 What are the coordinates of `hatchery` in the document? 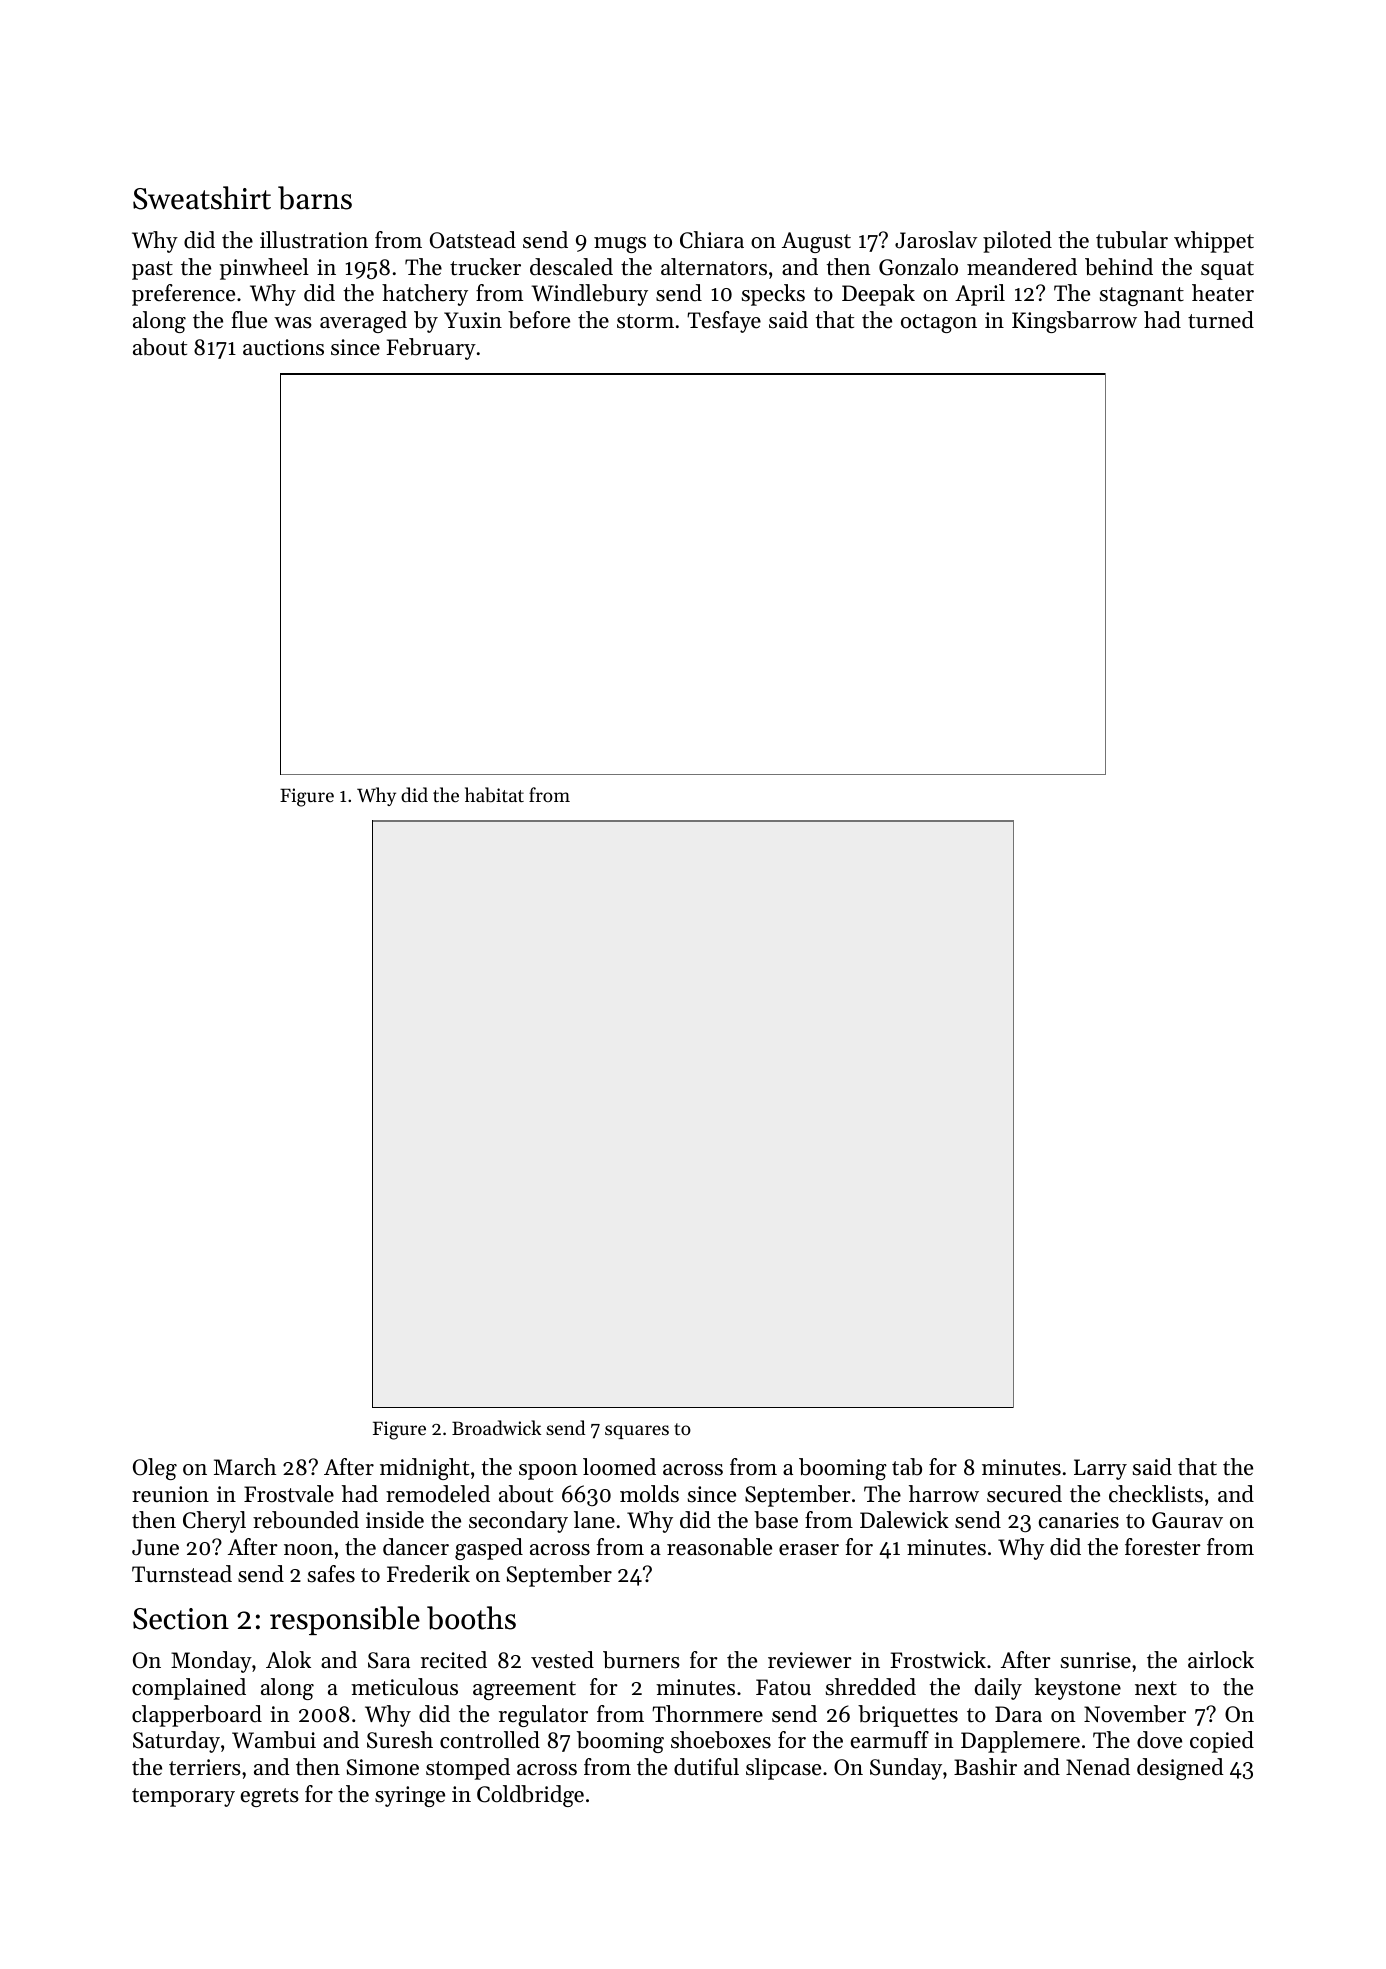 It's located at (425, 295).
